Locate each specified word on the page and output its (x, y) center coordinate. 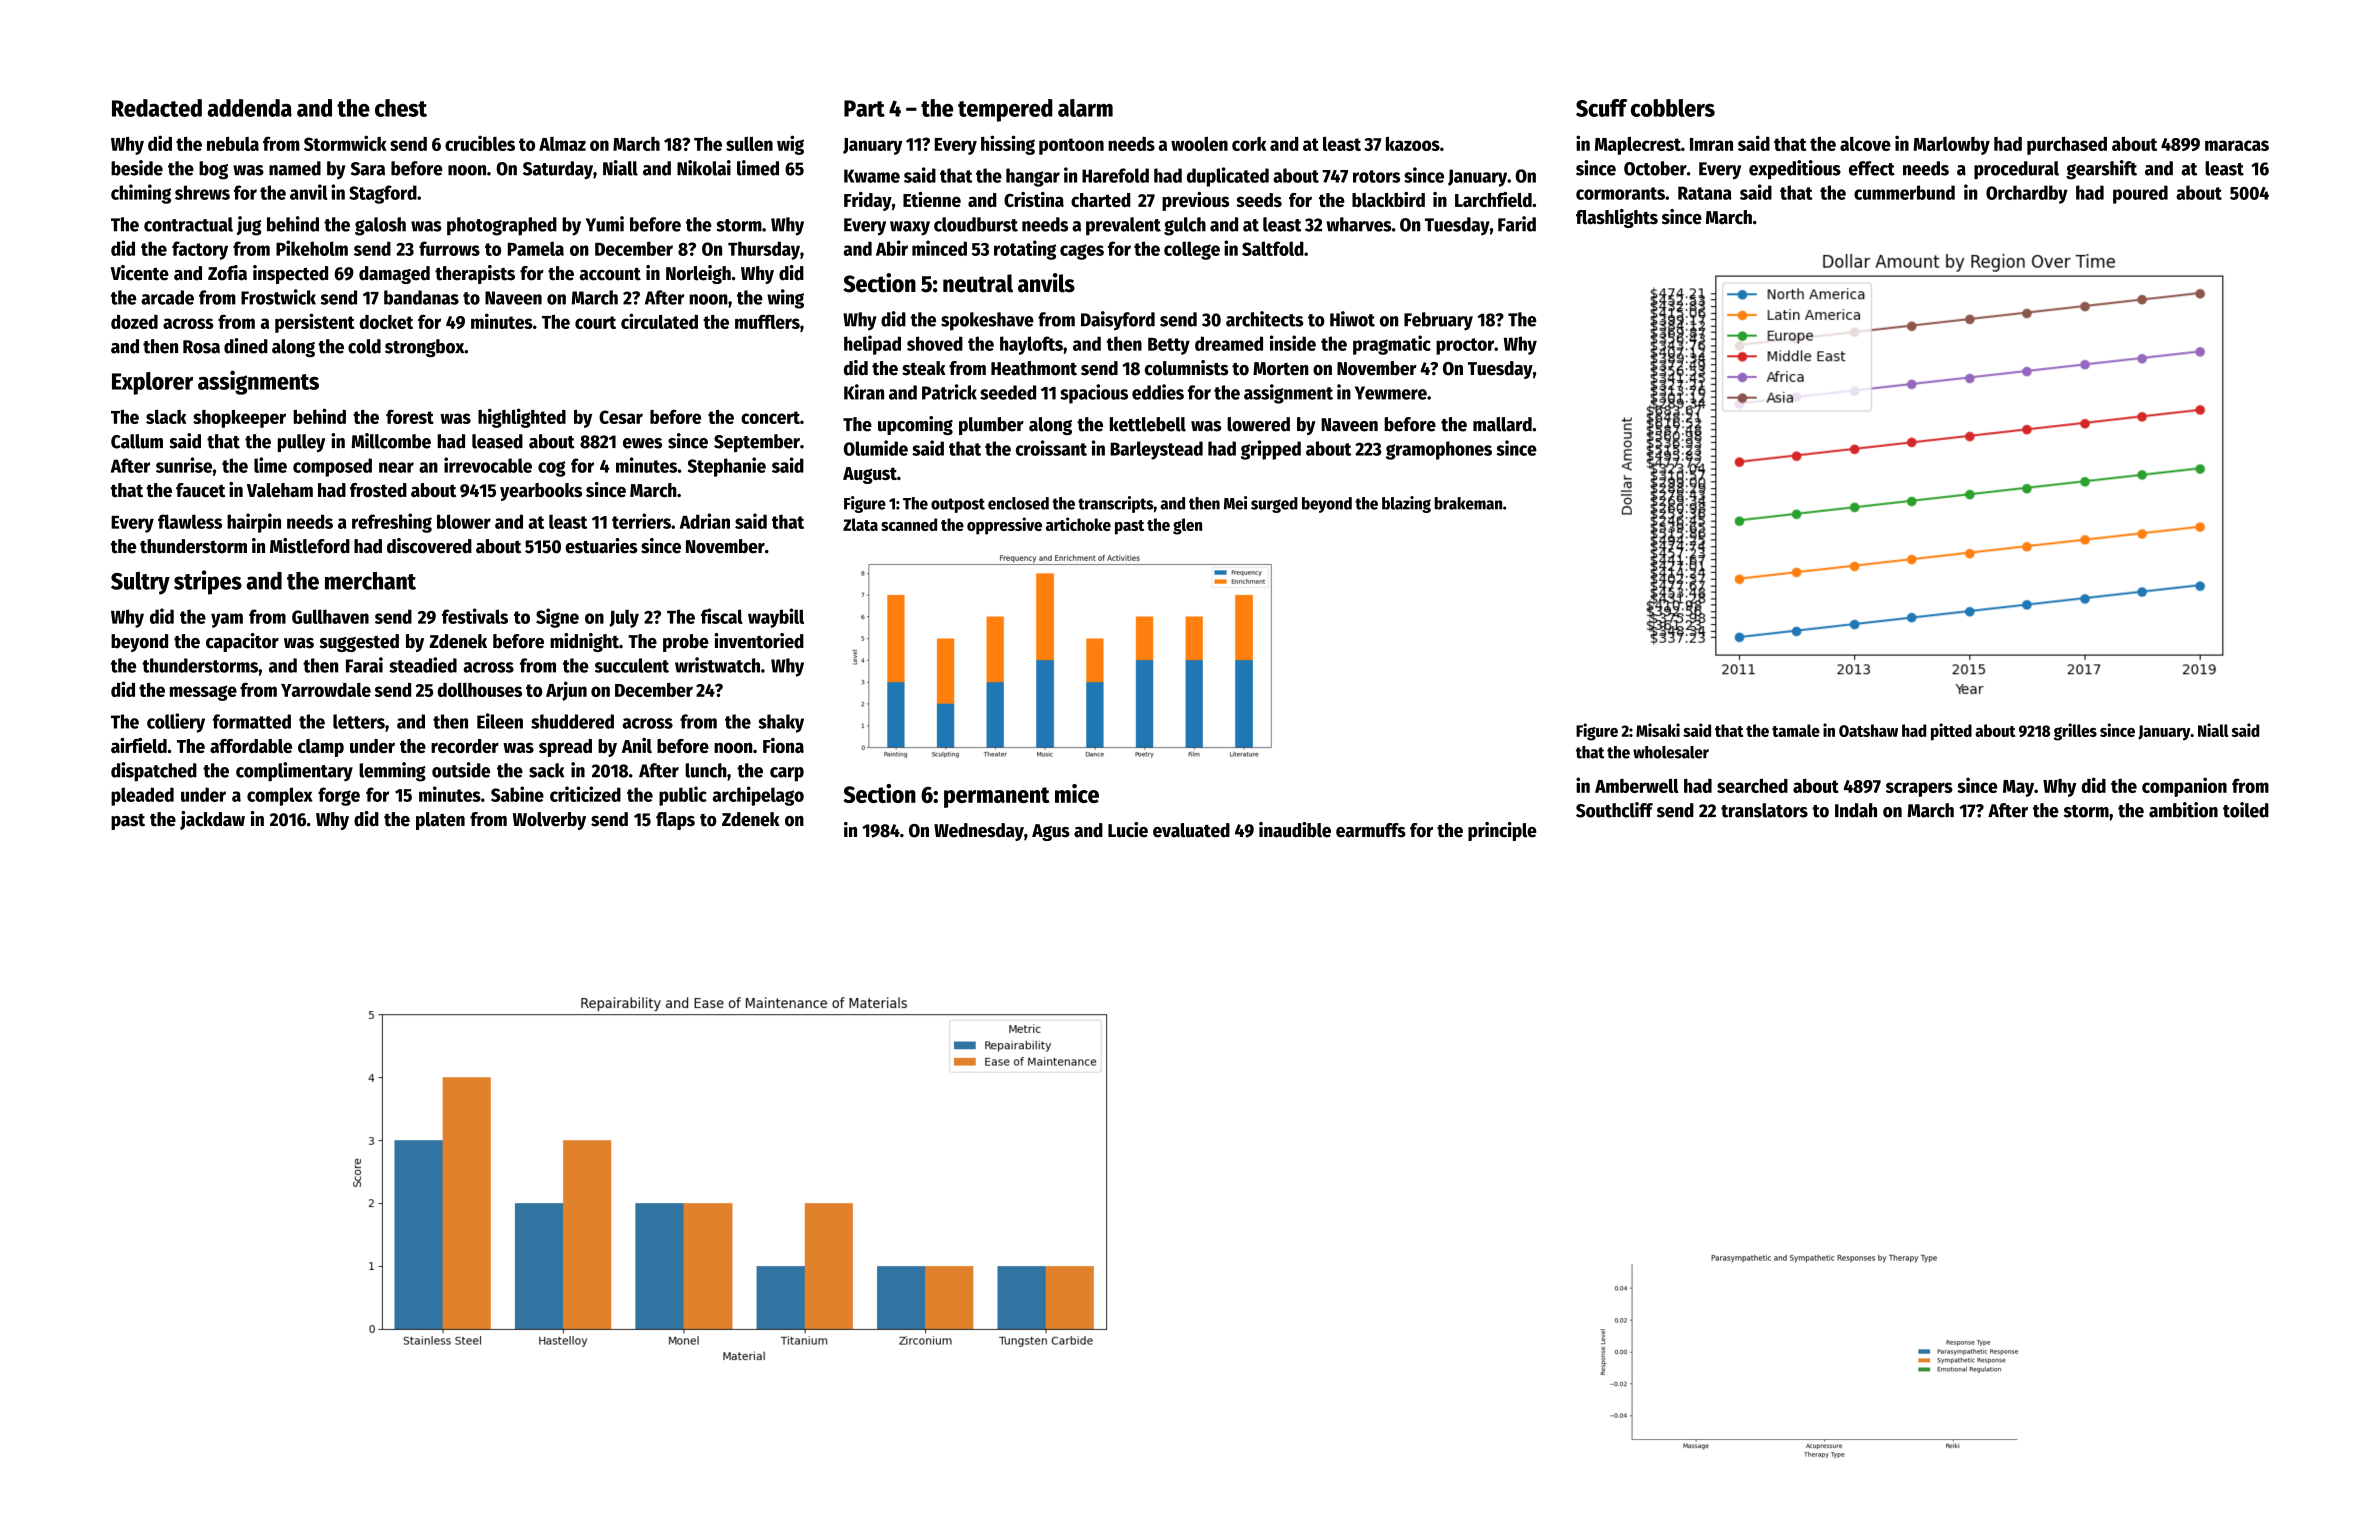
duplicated (1228, 177)
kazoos (1413, 143)
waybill (776, 618)
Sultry (140, 583)
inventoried (759, 641)
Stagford (383, 194)
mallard (1502, 424)
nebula (233, 144)
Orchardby (2027, 194)
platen (440, 821)
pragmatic (1392, 345)
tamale (1796, 730)
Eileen (500, 721)
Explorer (152, 383)
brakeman (1468, 503)
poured (2140, 194)
